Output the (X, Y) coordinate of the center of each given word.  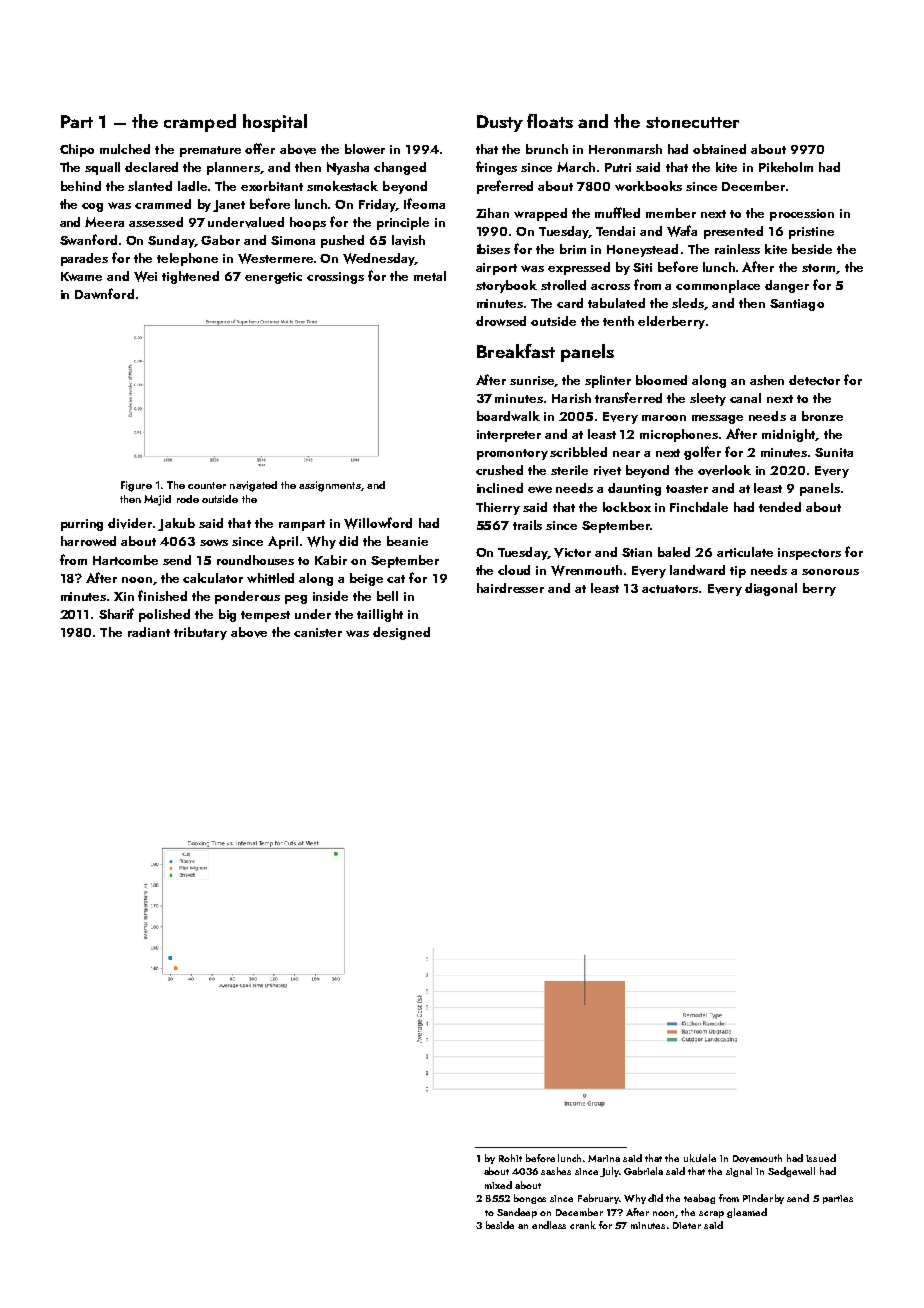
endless (549, 1225)
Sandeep (517, 1213)
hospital (275, 123)
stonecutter (692, 122)
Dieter (687, 1225)
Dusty (500, 123)
